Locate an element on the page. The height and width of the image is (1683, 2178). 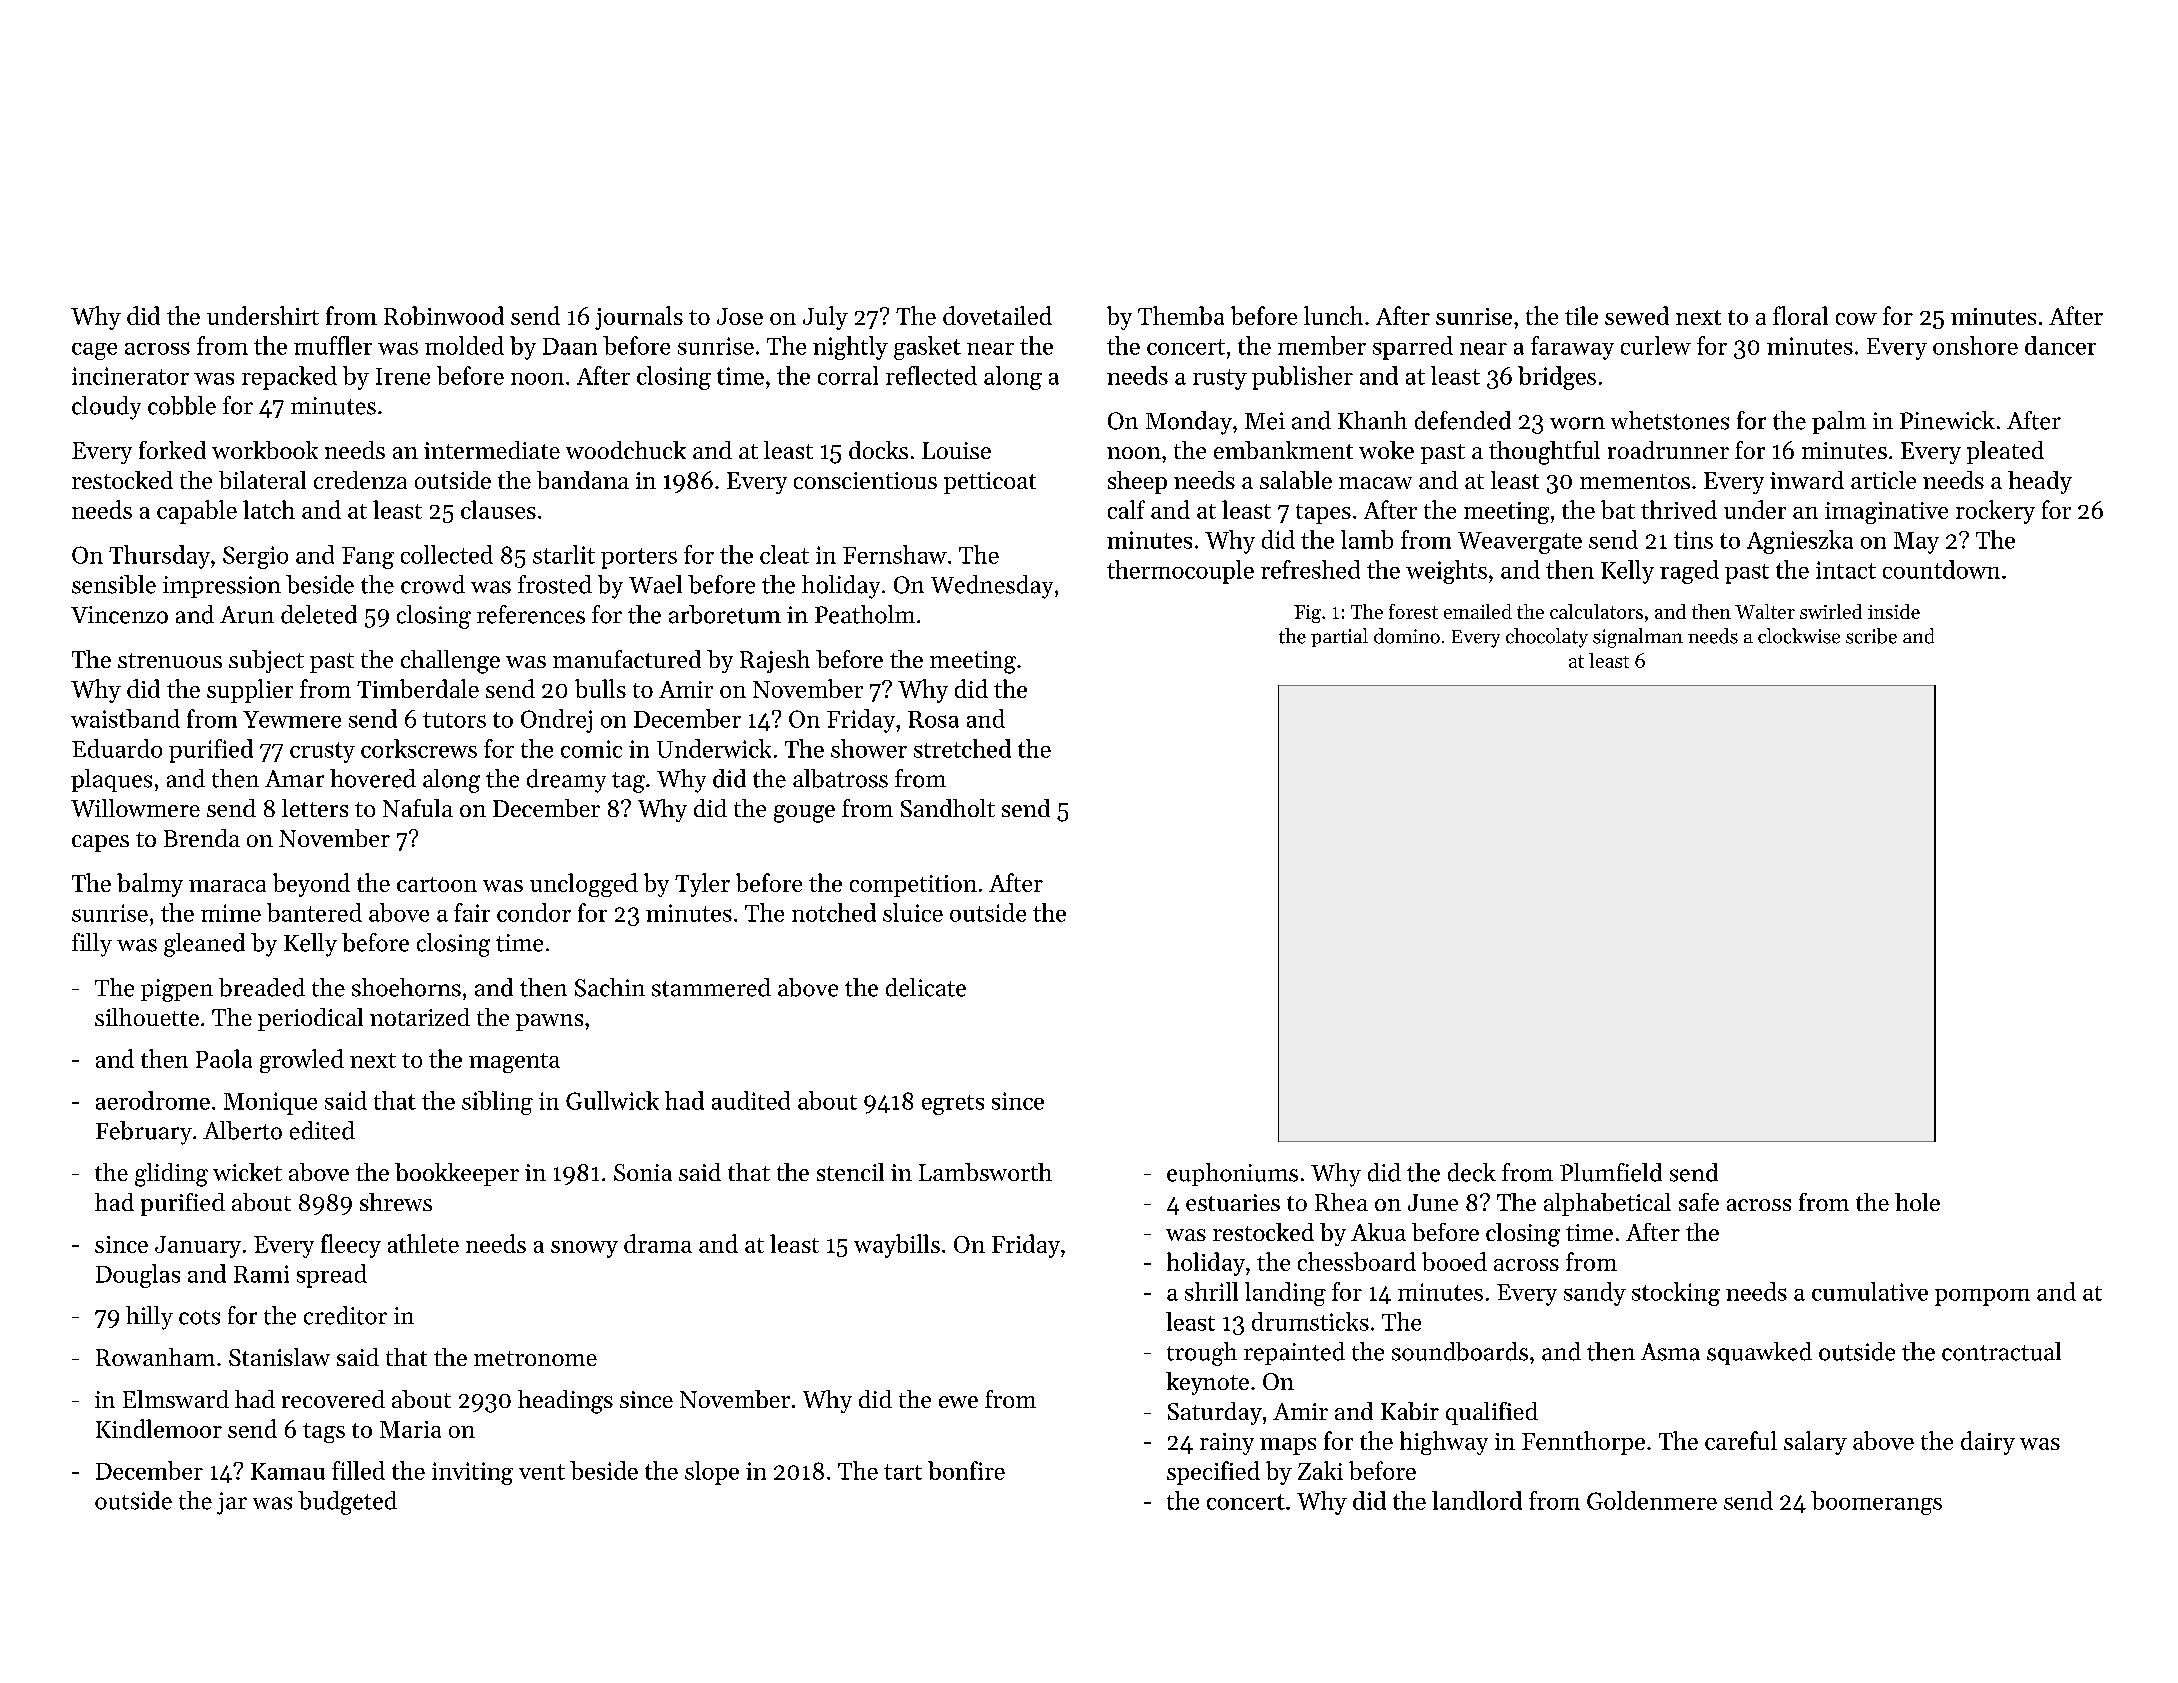
dovetailed is located at coordinates (997, 315).
